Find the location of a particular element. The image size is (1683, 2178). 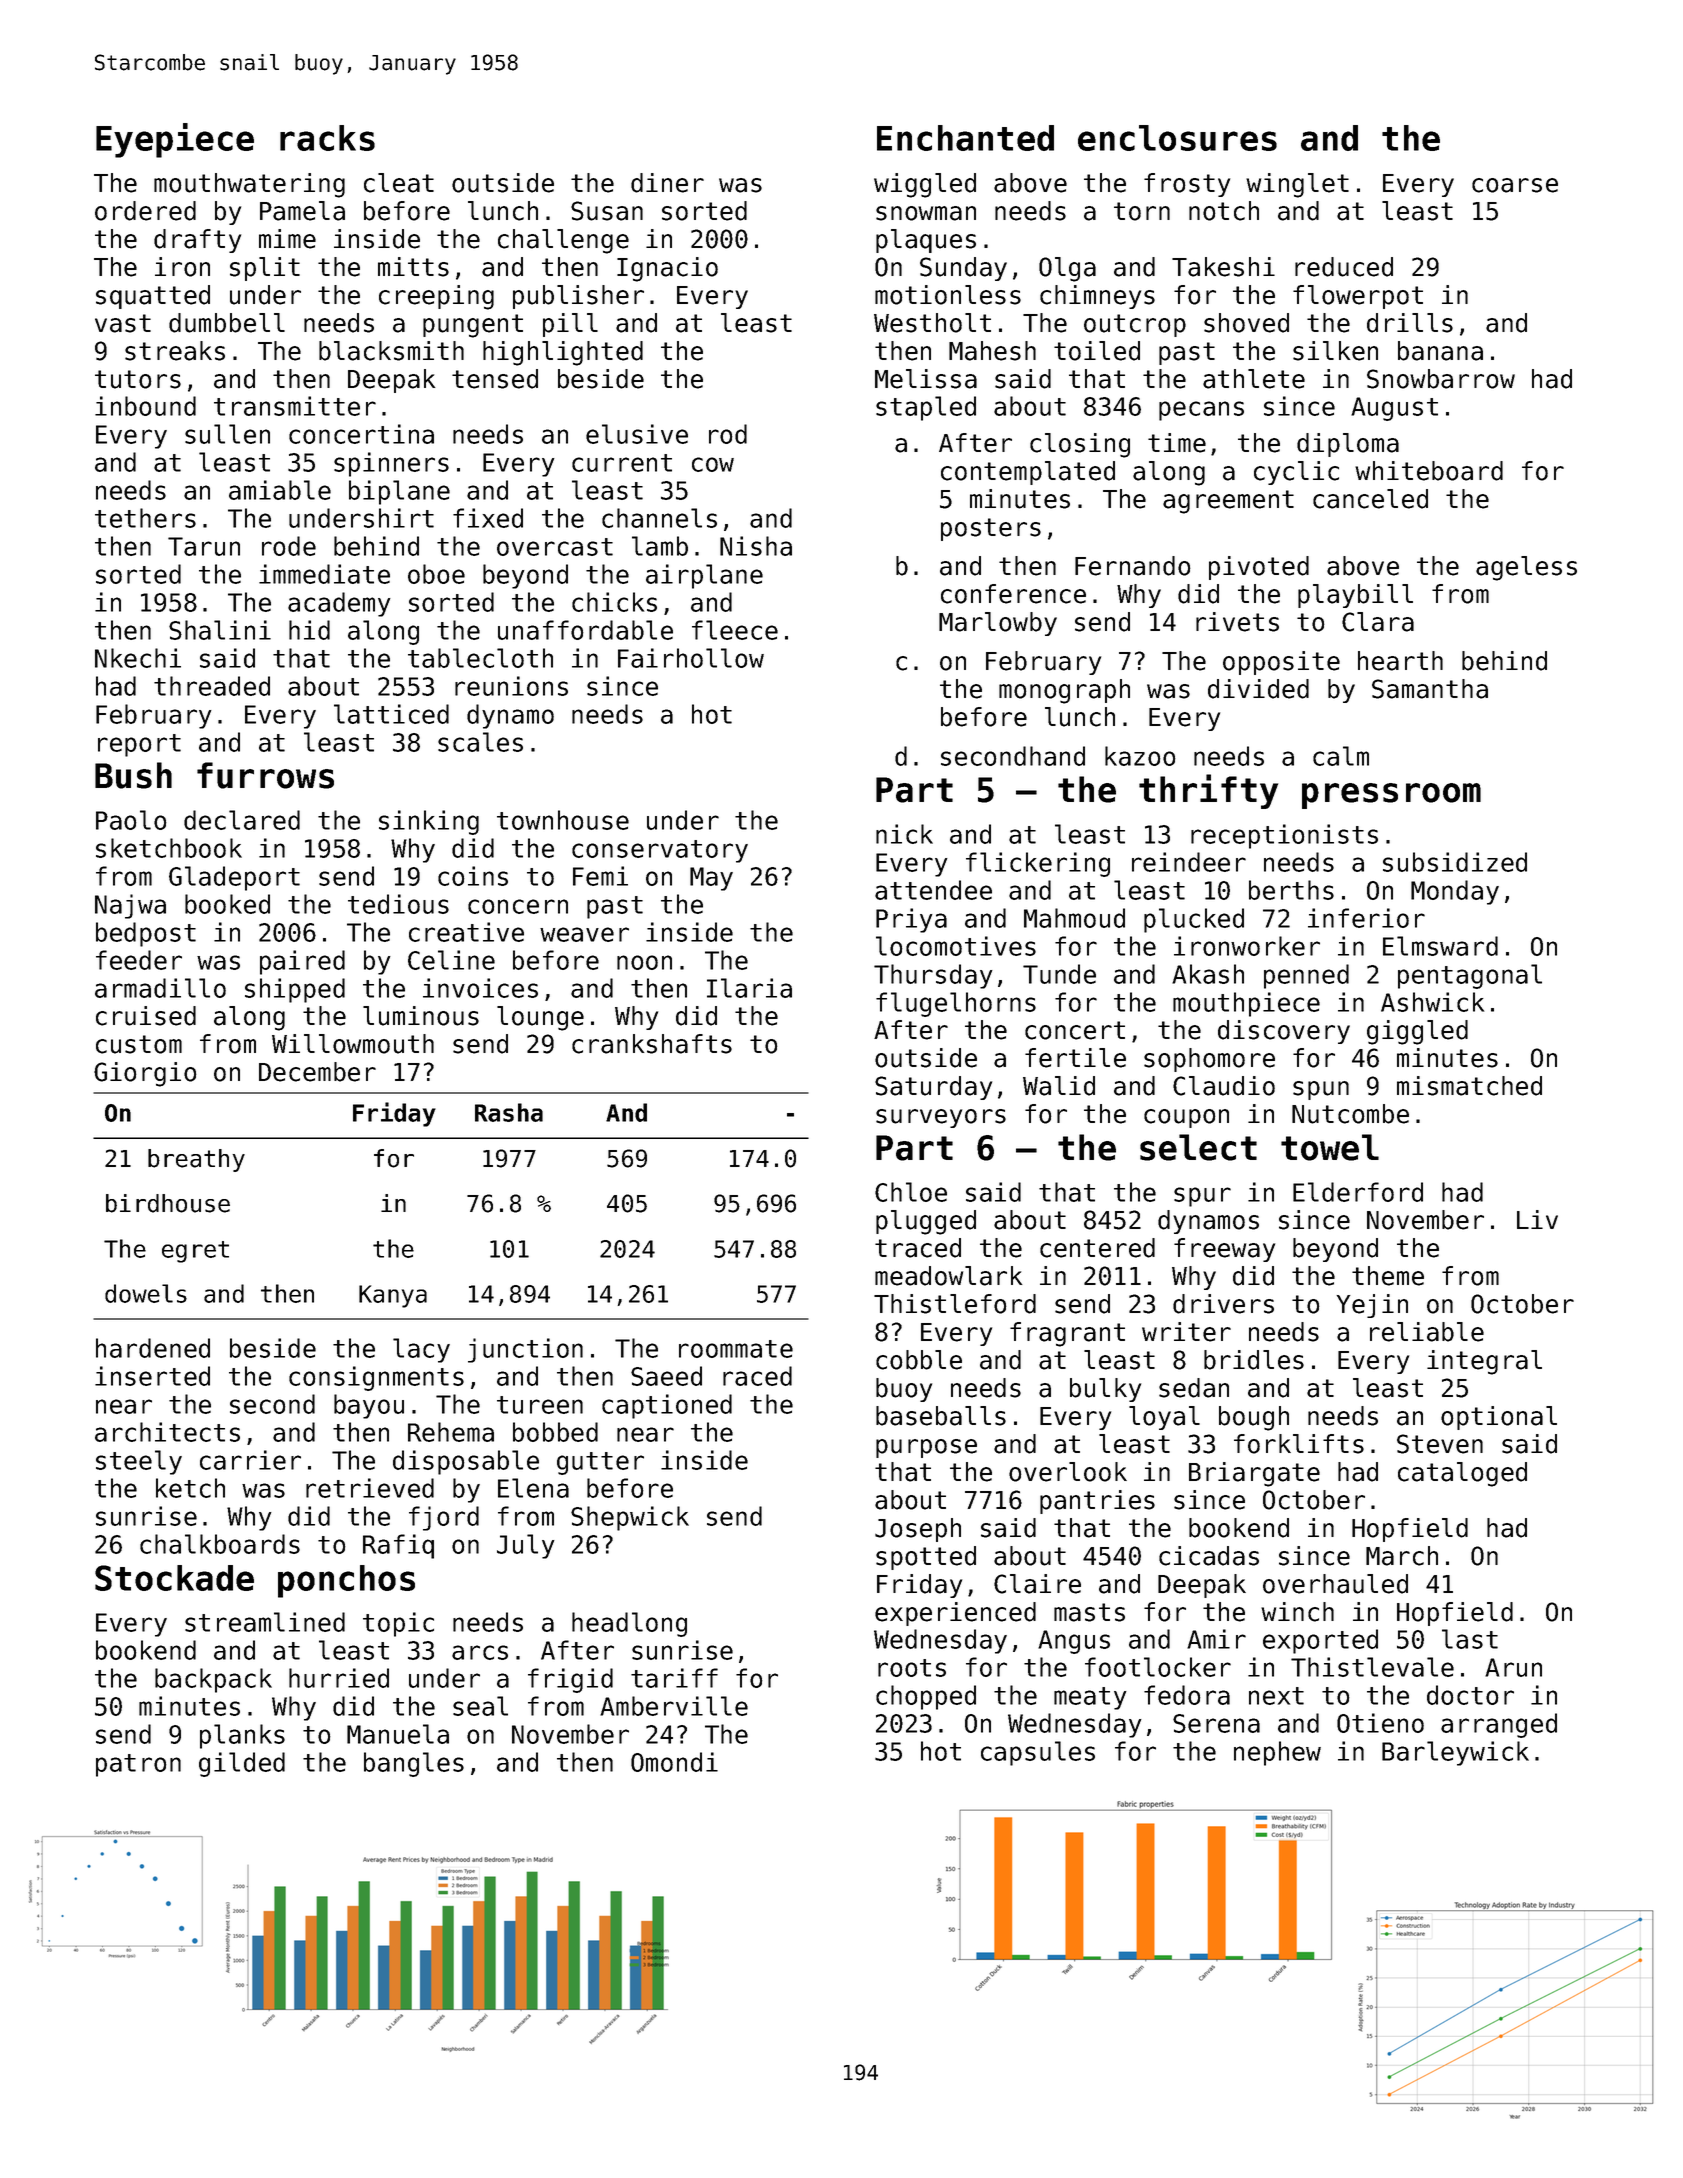

Akash is located at coordinates (1208, 974).
